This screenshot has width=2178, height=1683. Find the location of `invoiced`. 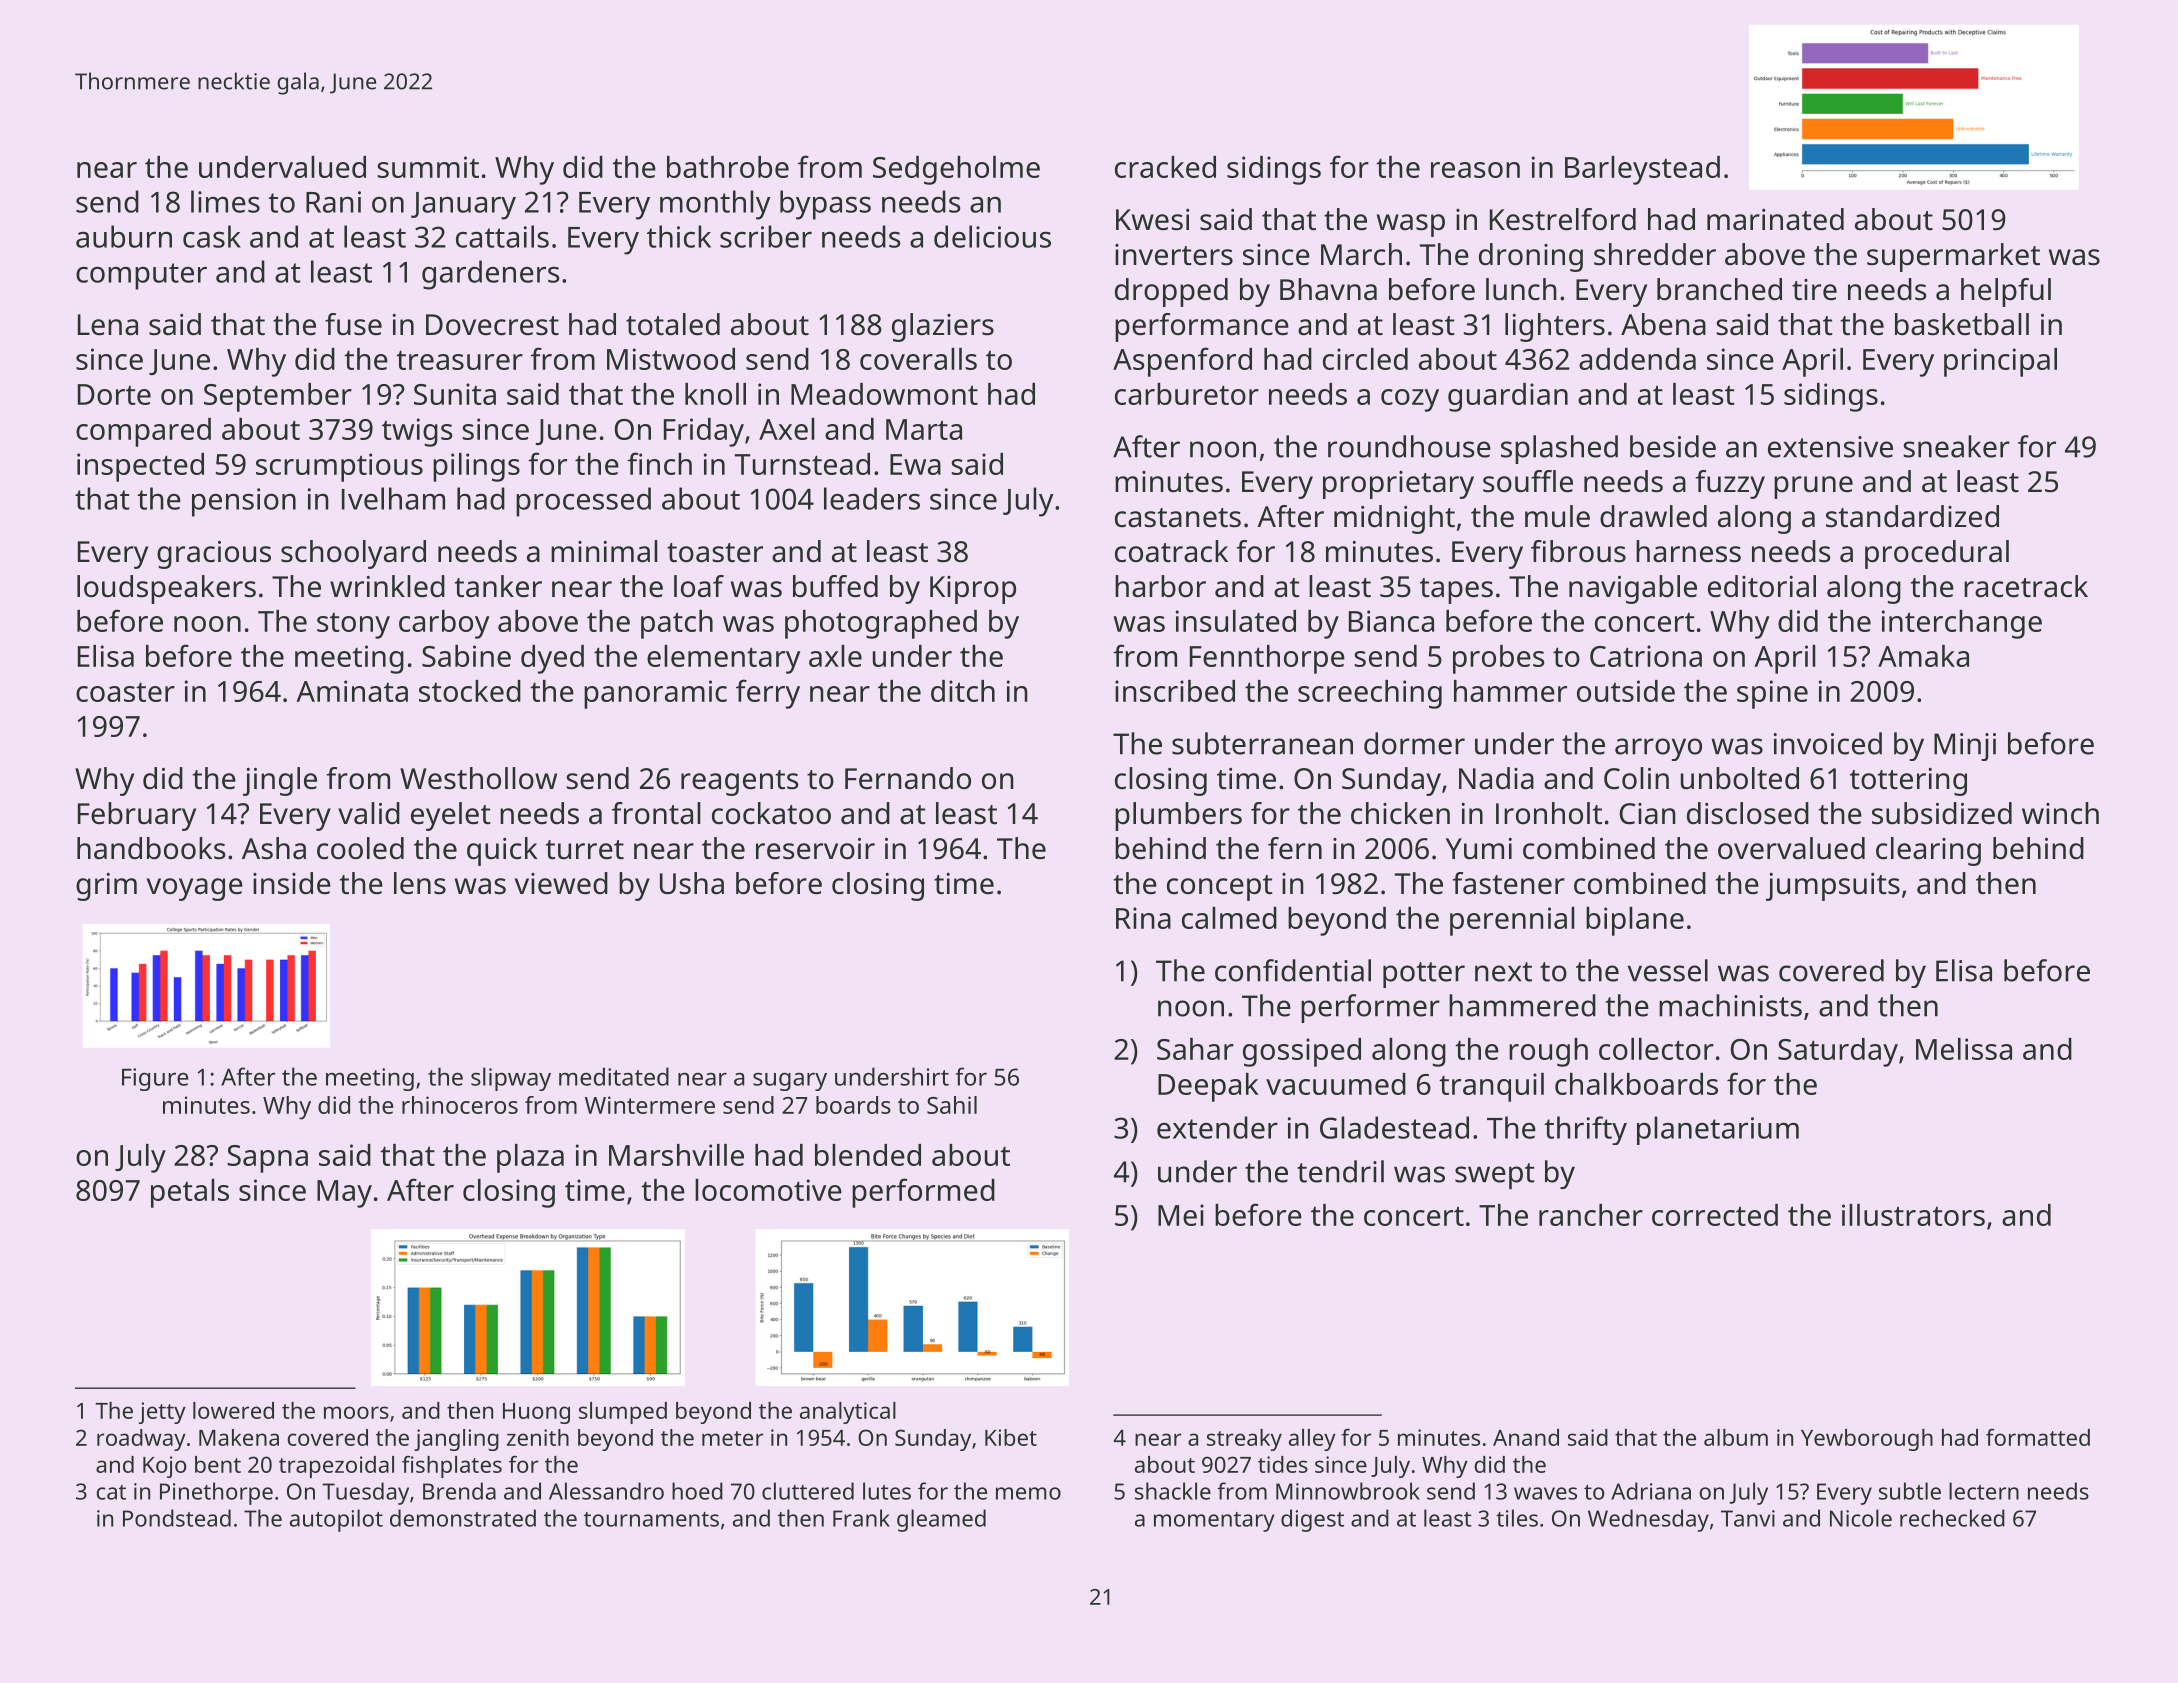

invoiced is located at coordinates (1828, 743).
